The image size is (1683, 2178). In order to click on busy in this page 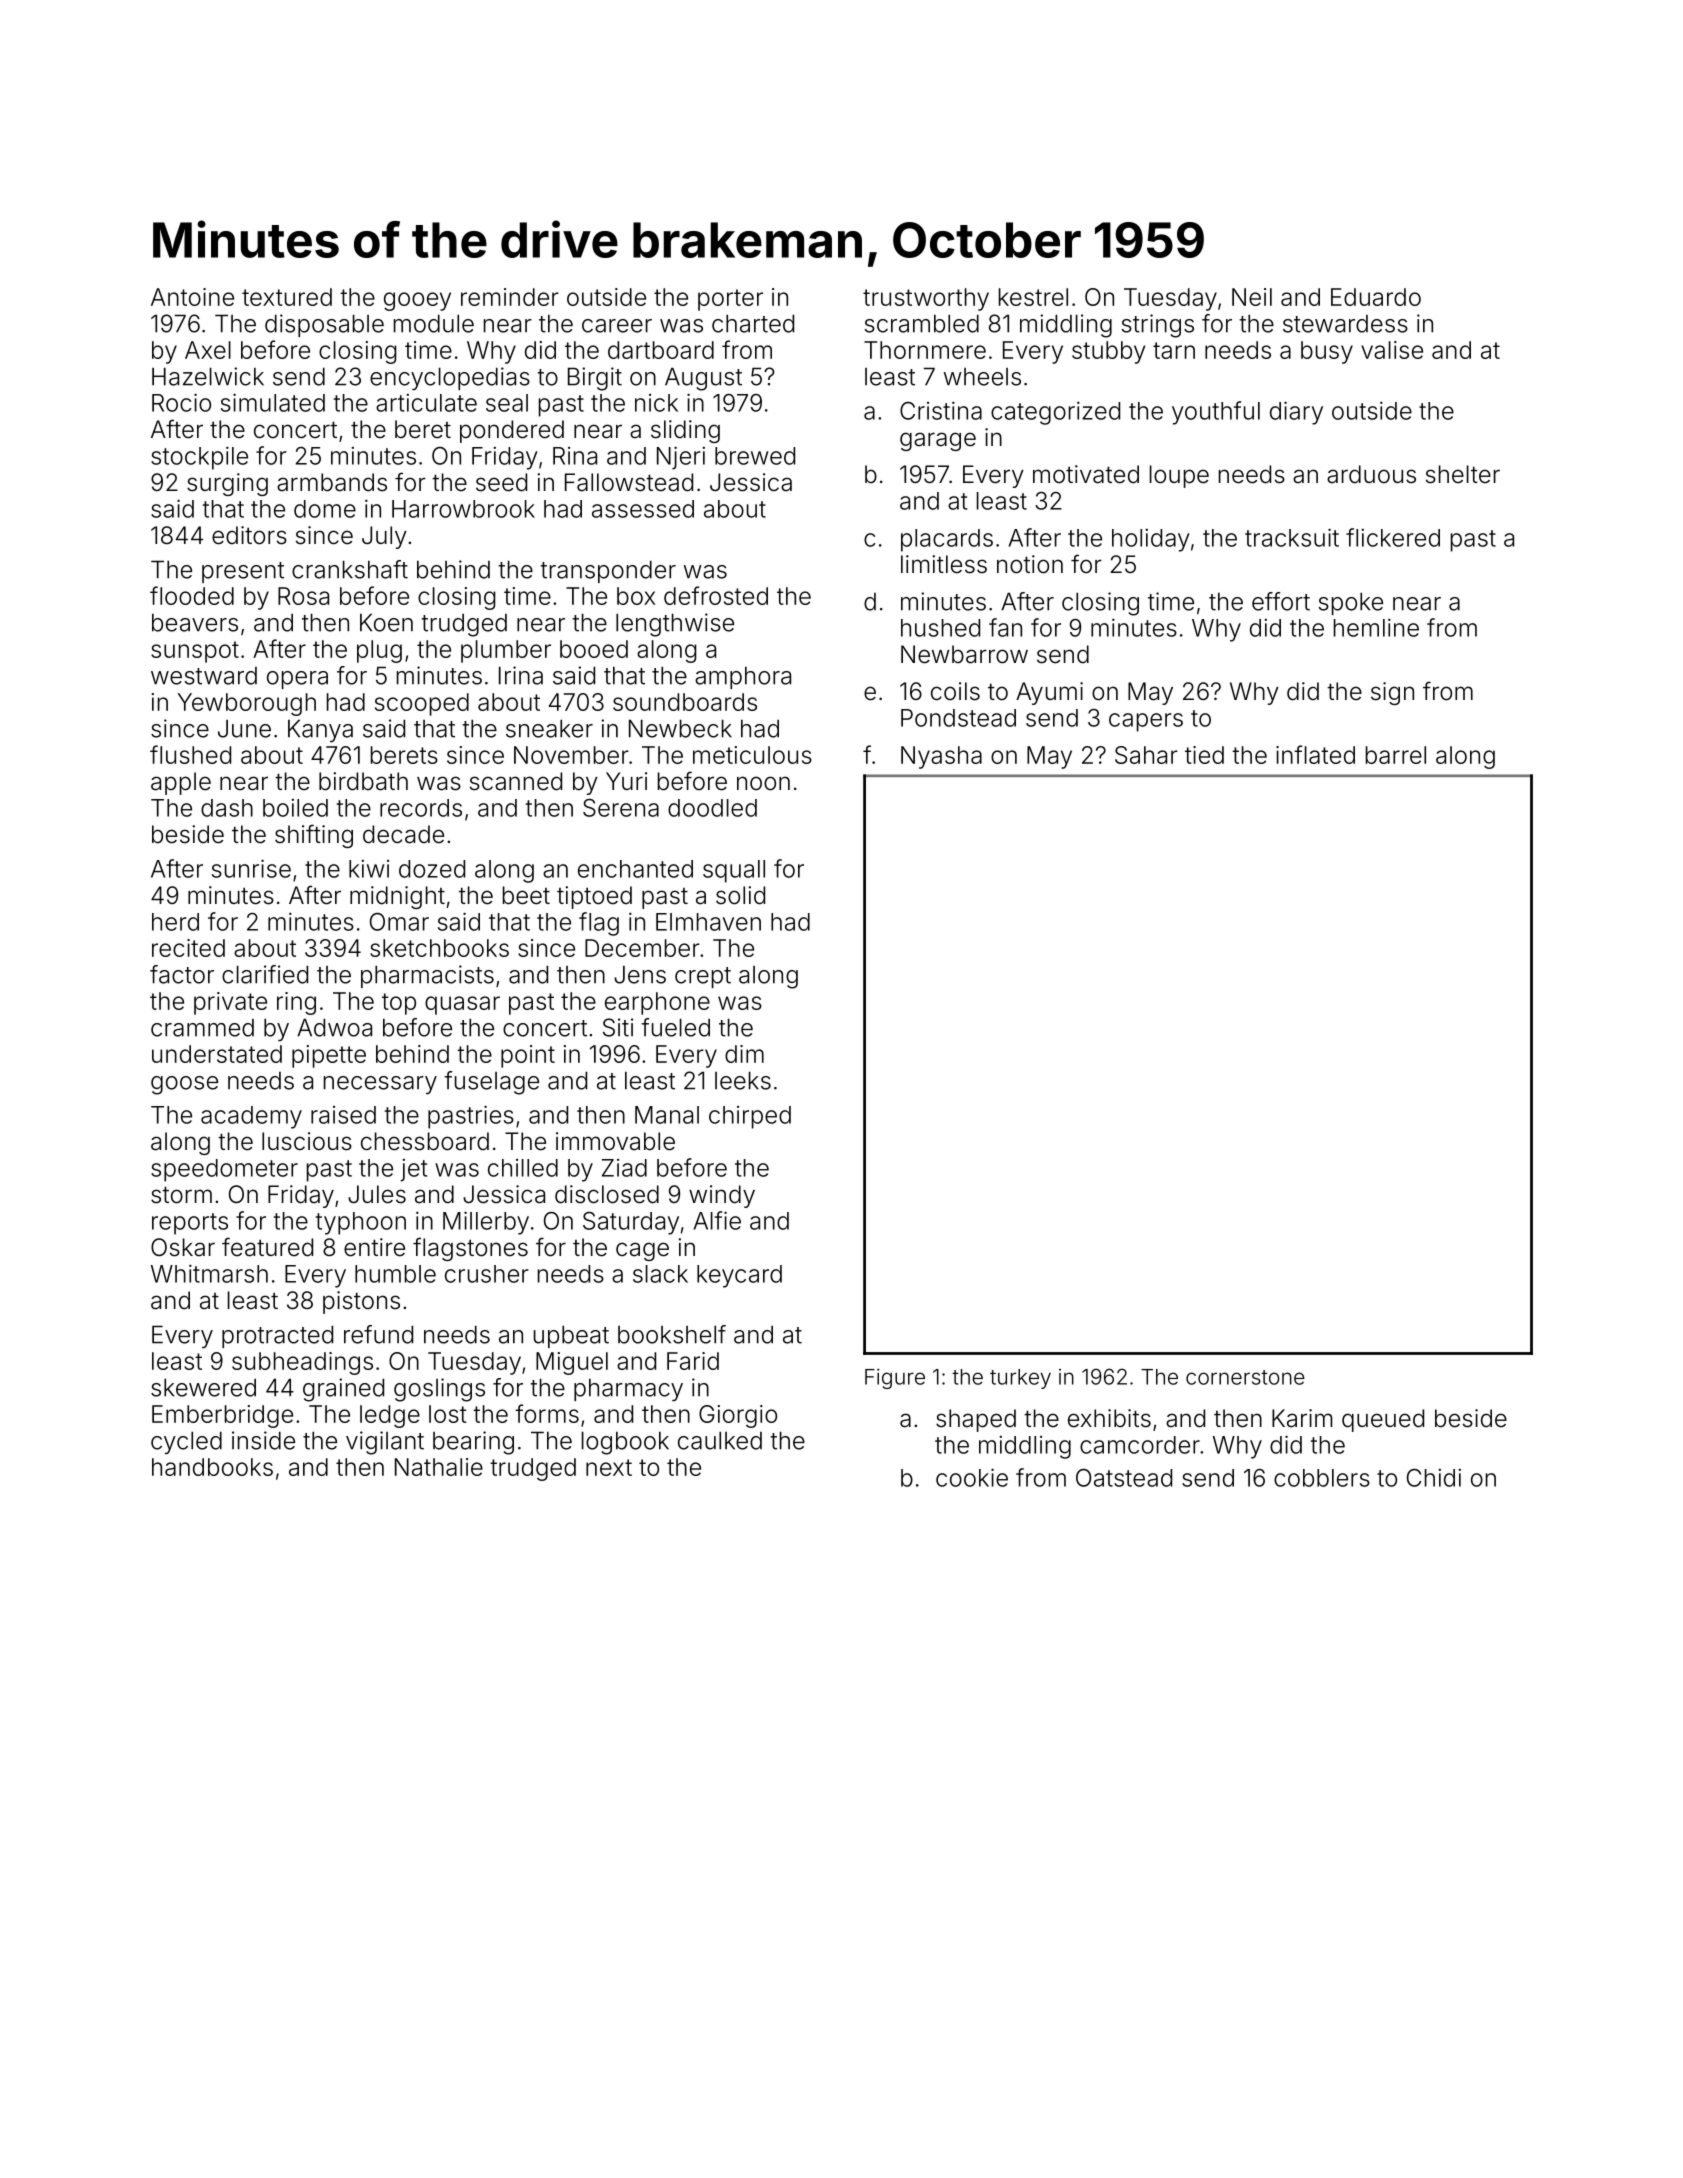, I will do `click(1327, 352)`.
